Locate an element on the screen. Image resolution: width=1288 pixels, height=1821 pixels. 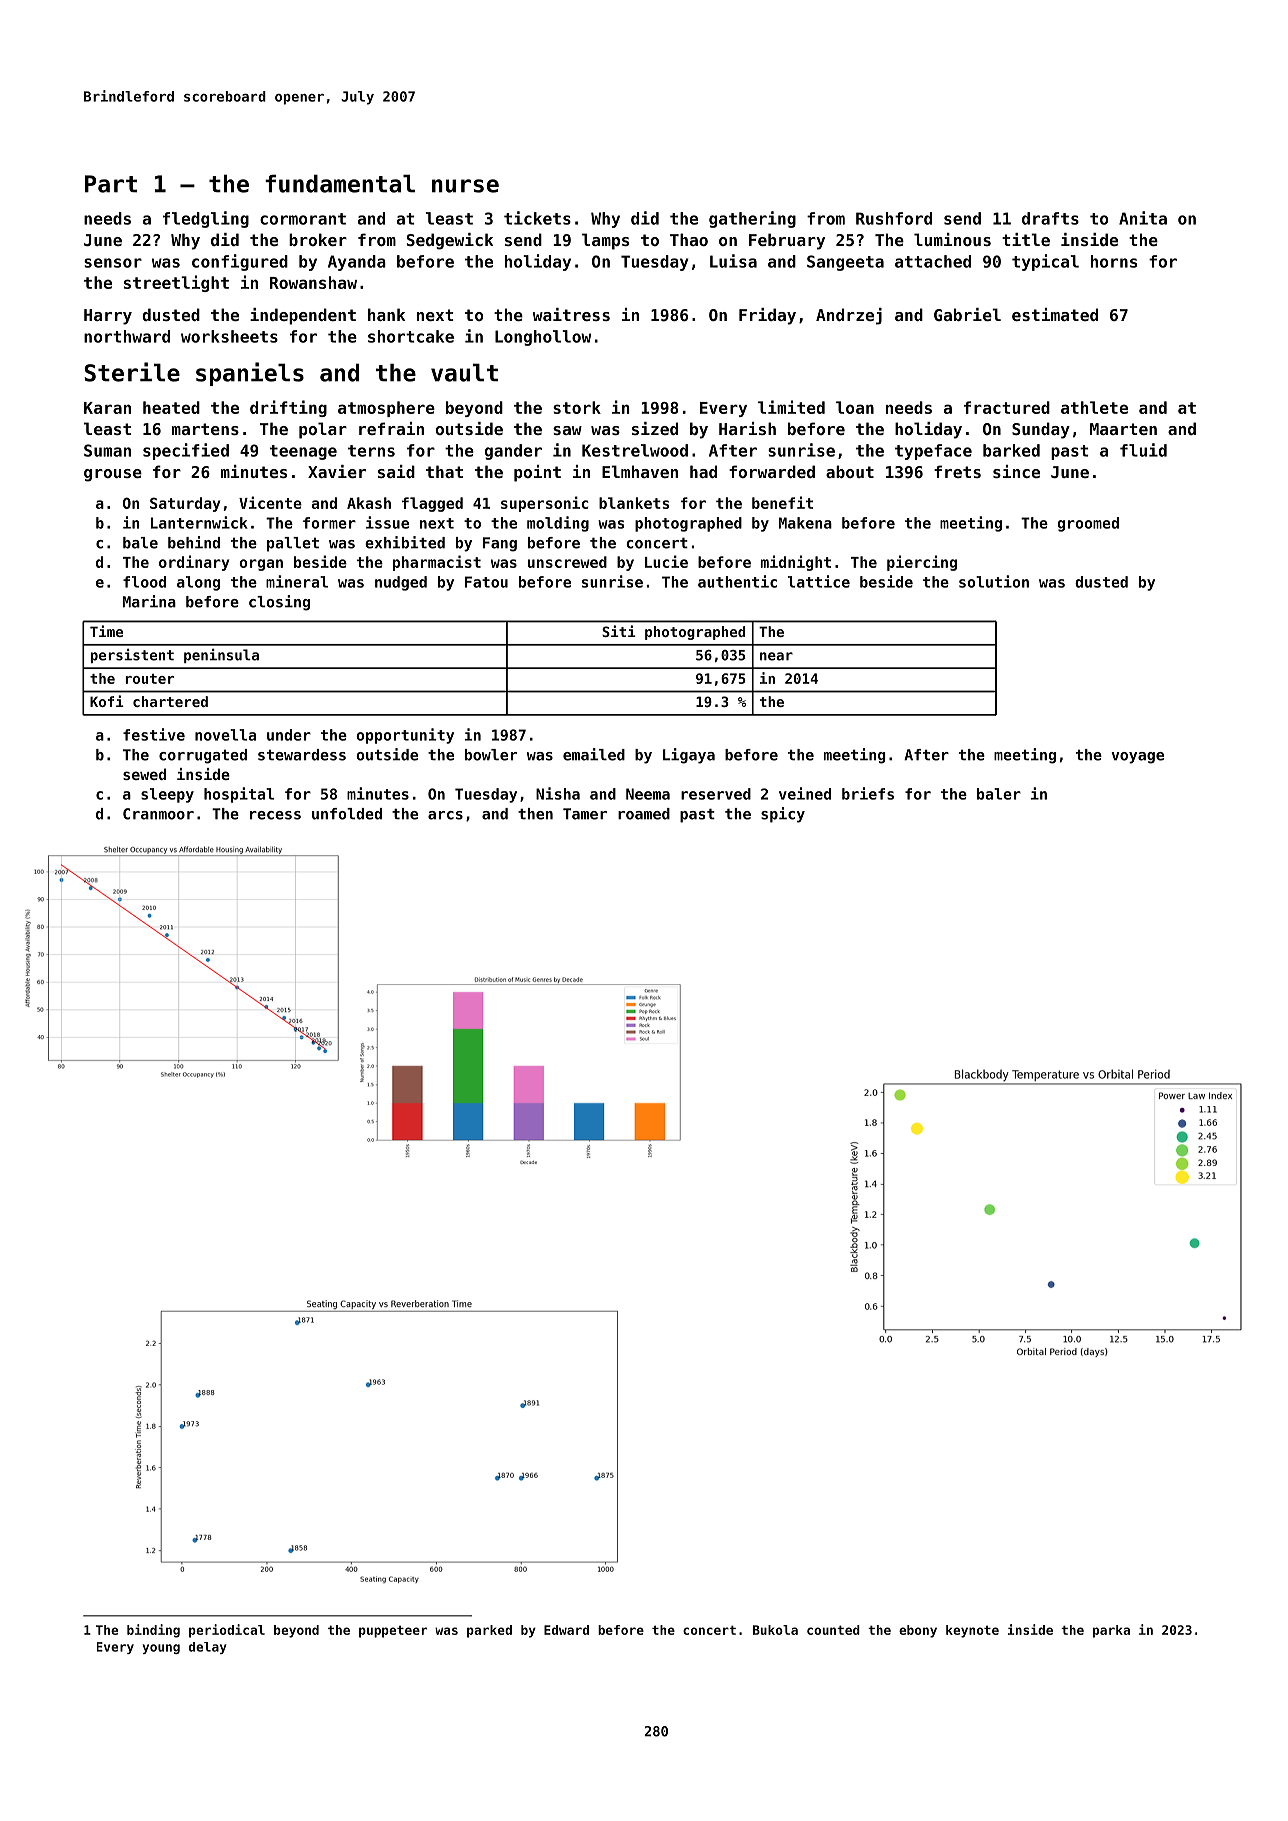
Cranmoor is located at coordinates (158, 814).
